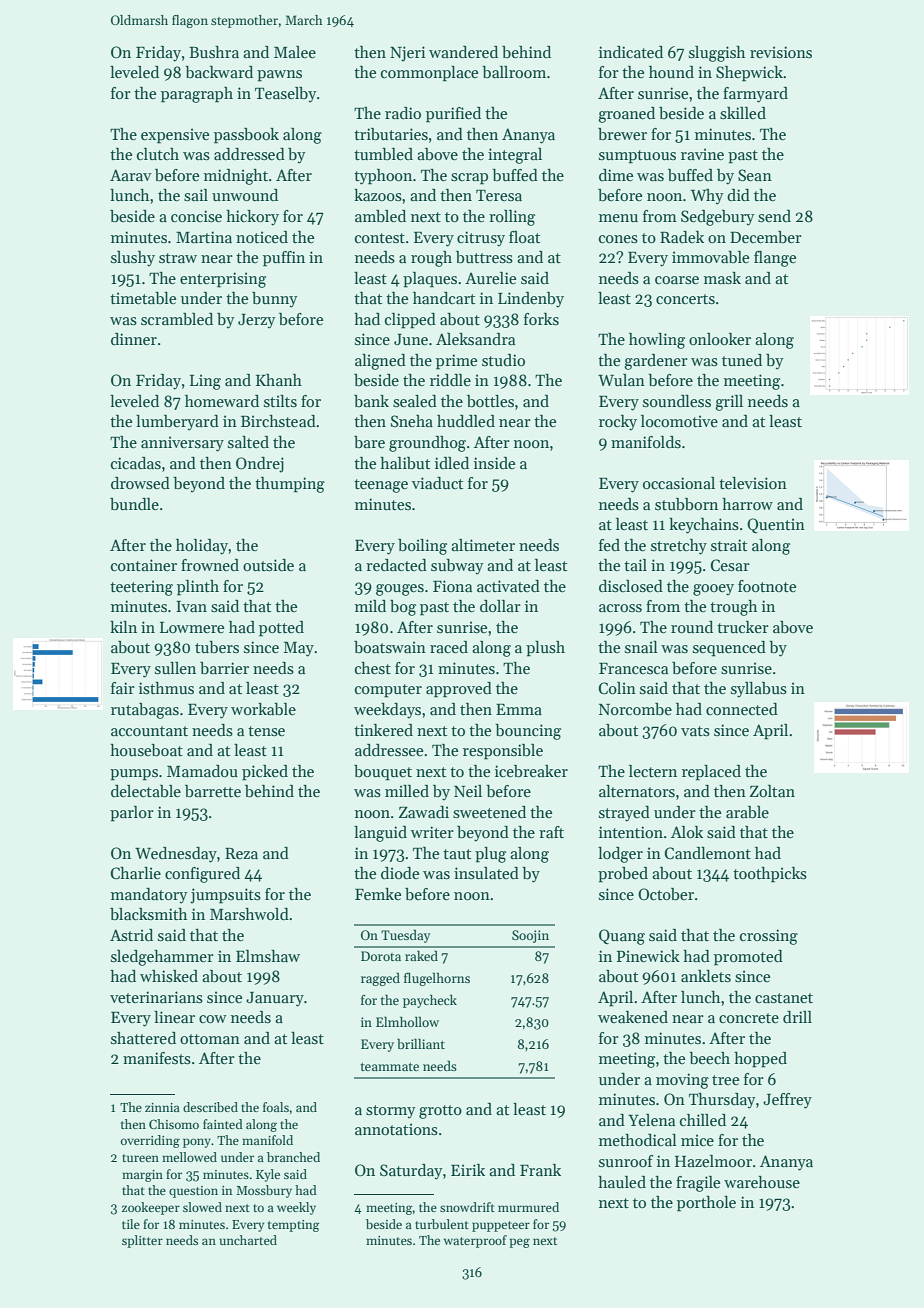  I want to click on viaduct, so click(437, 483).
